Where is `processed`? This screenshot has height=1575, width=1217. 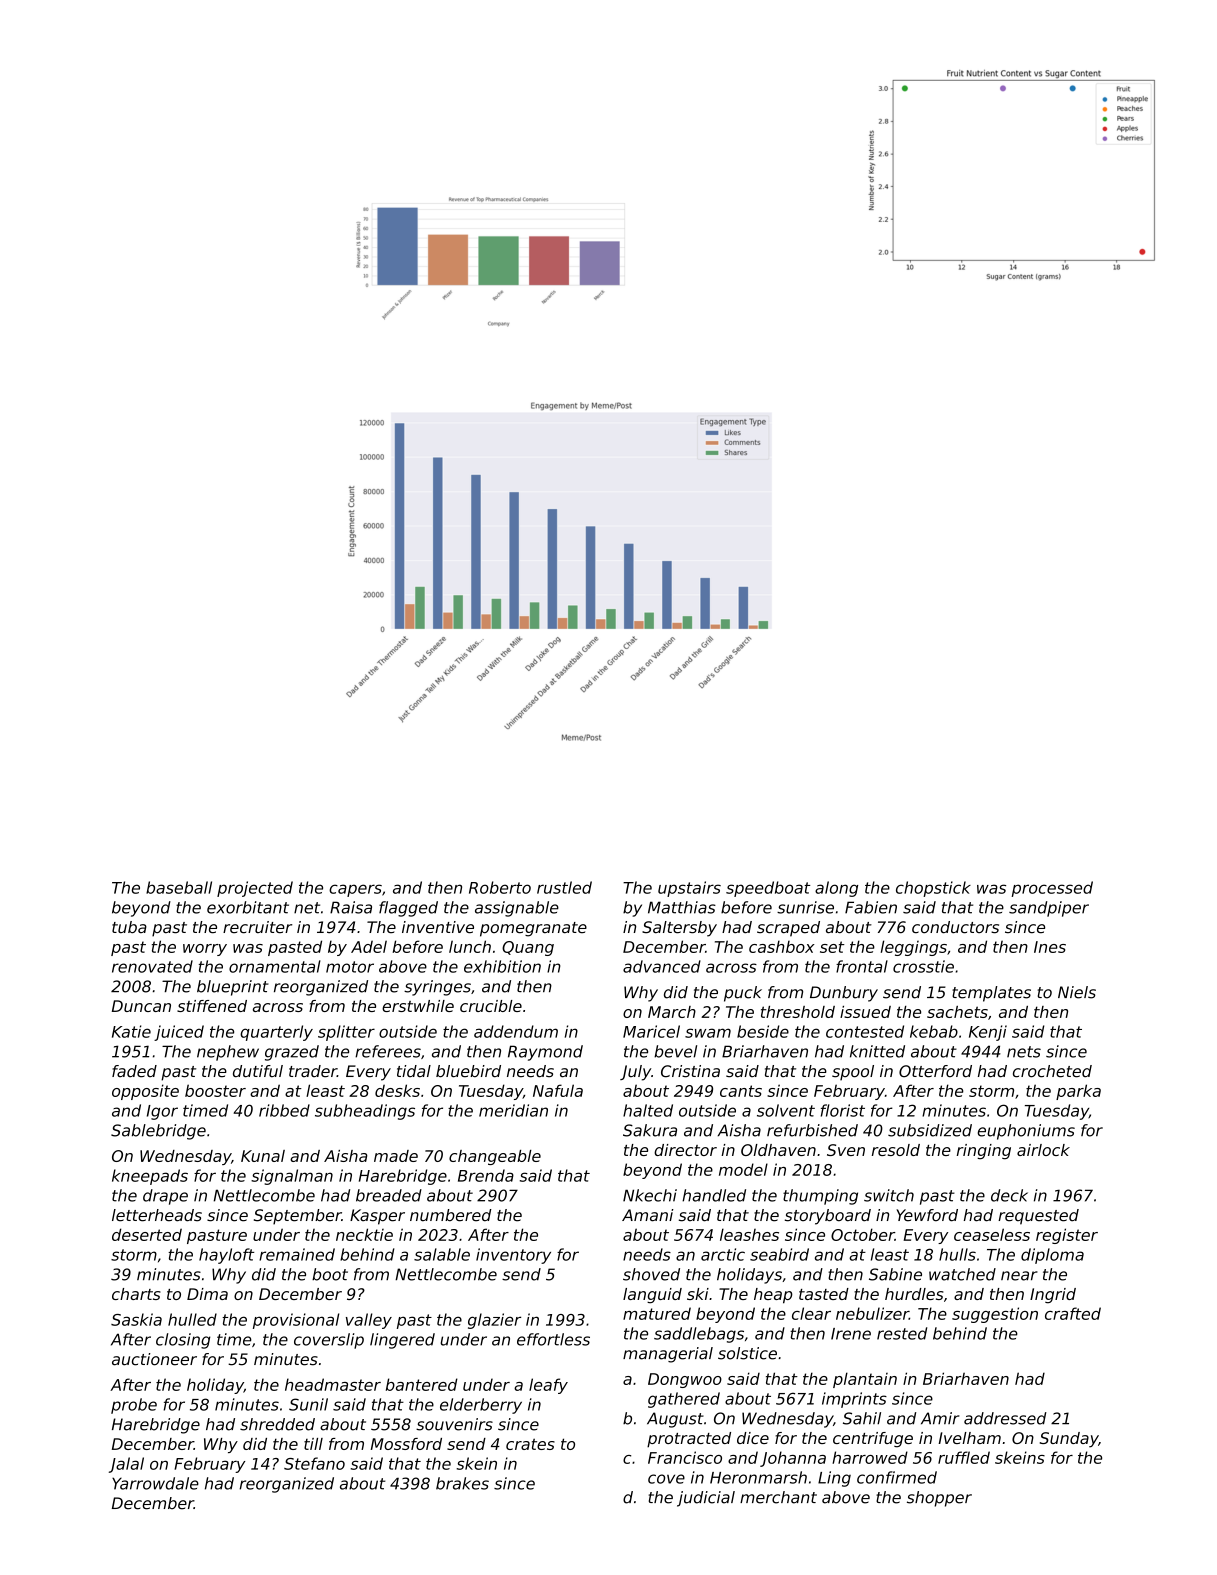 processed is located at coordinates (1052, 889).
